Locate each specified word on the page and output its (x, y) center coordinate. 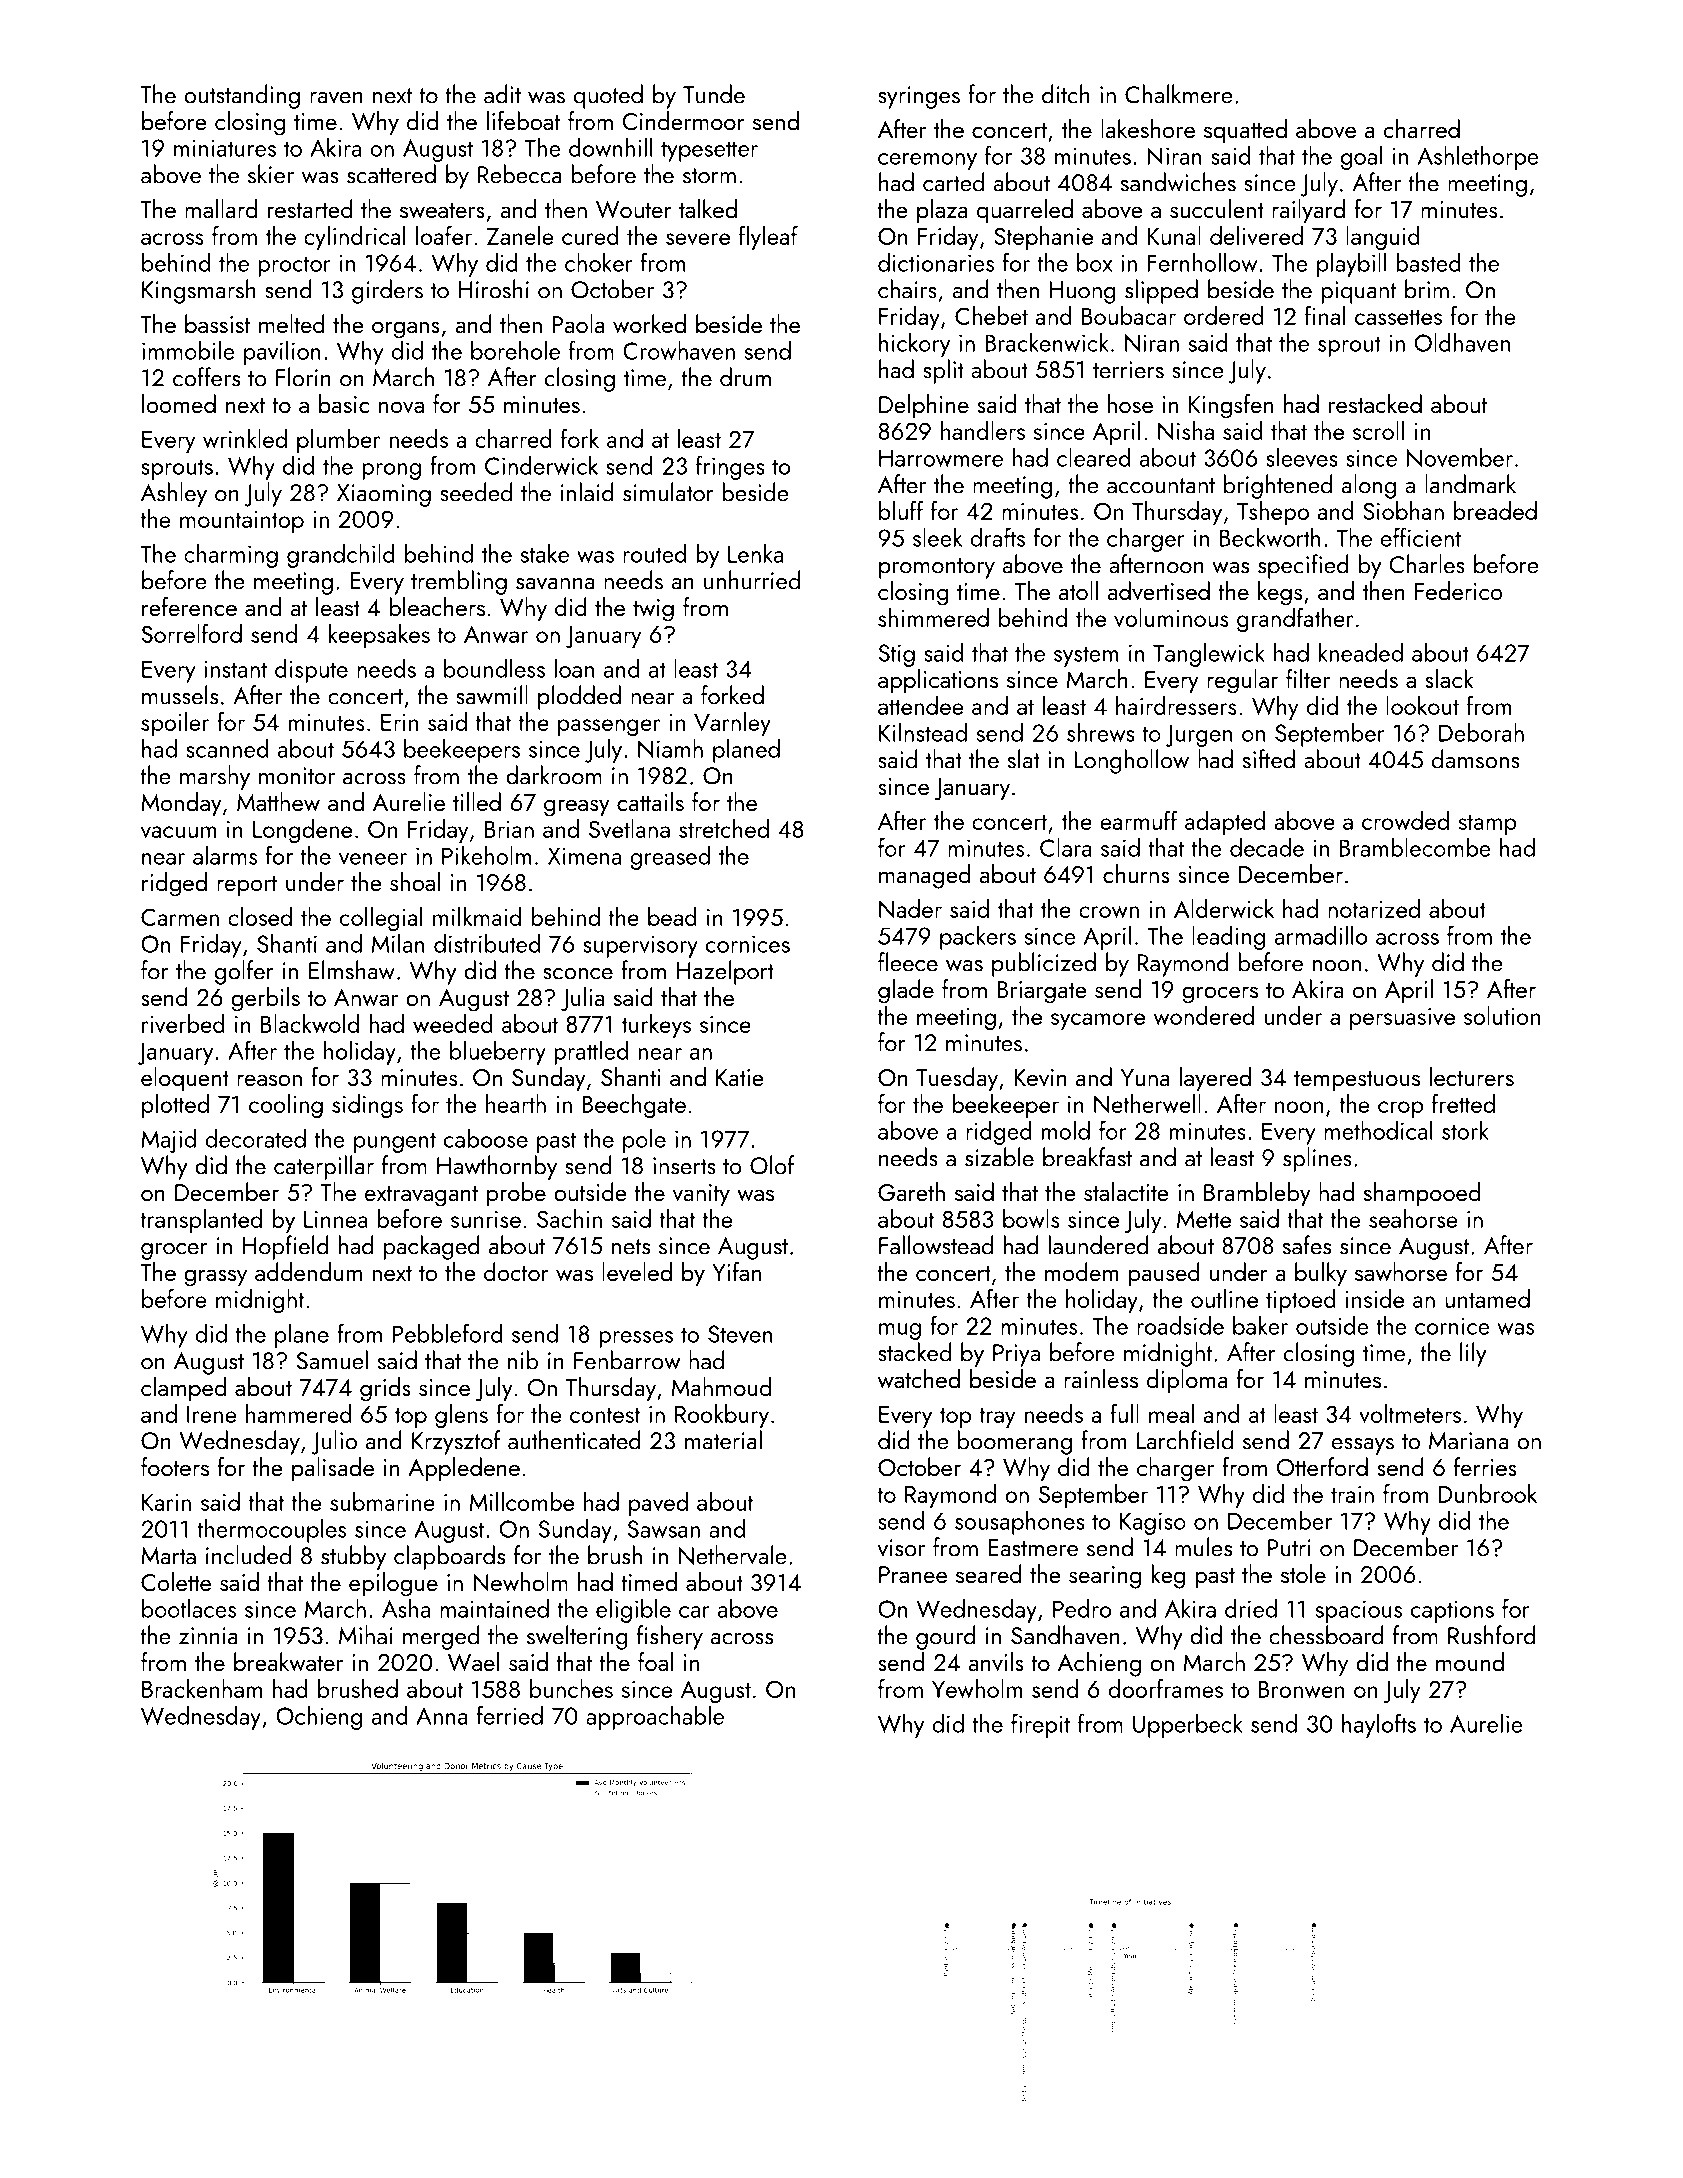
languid (1383, 238)
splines (1317, 1159)
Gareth (911, 1191)
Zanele (520, 235)
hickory (914, 345)
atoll (1078, 590)
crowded (1405, 820)
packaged (432, 1247)
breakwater (288, 1662)
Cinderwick (541, 465)
